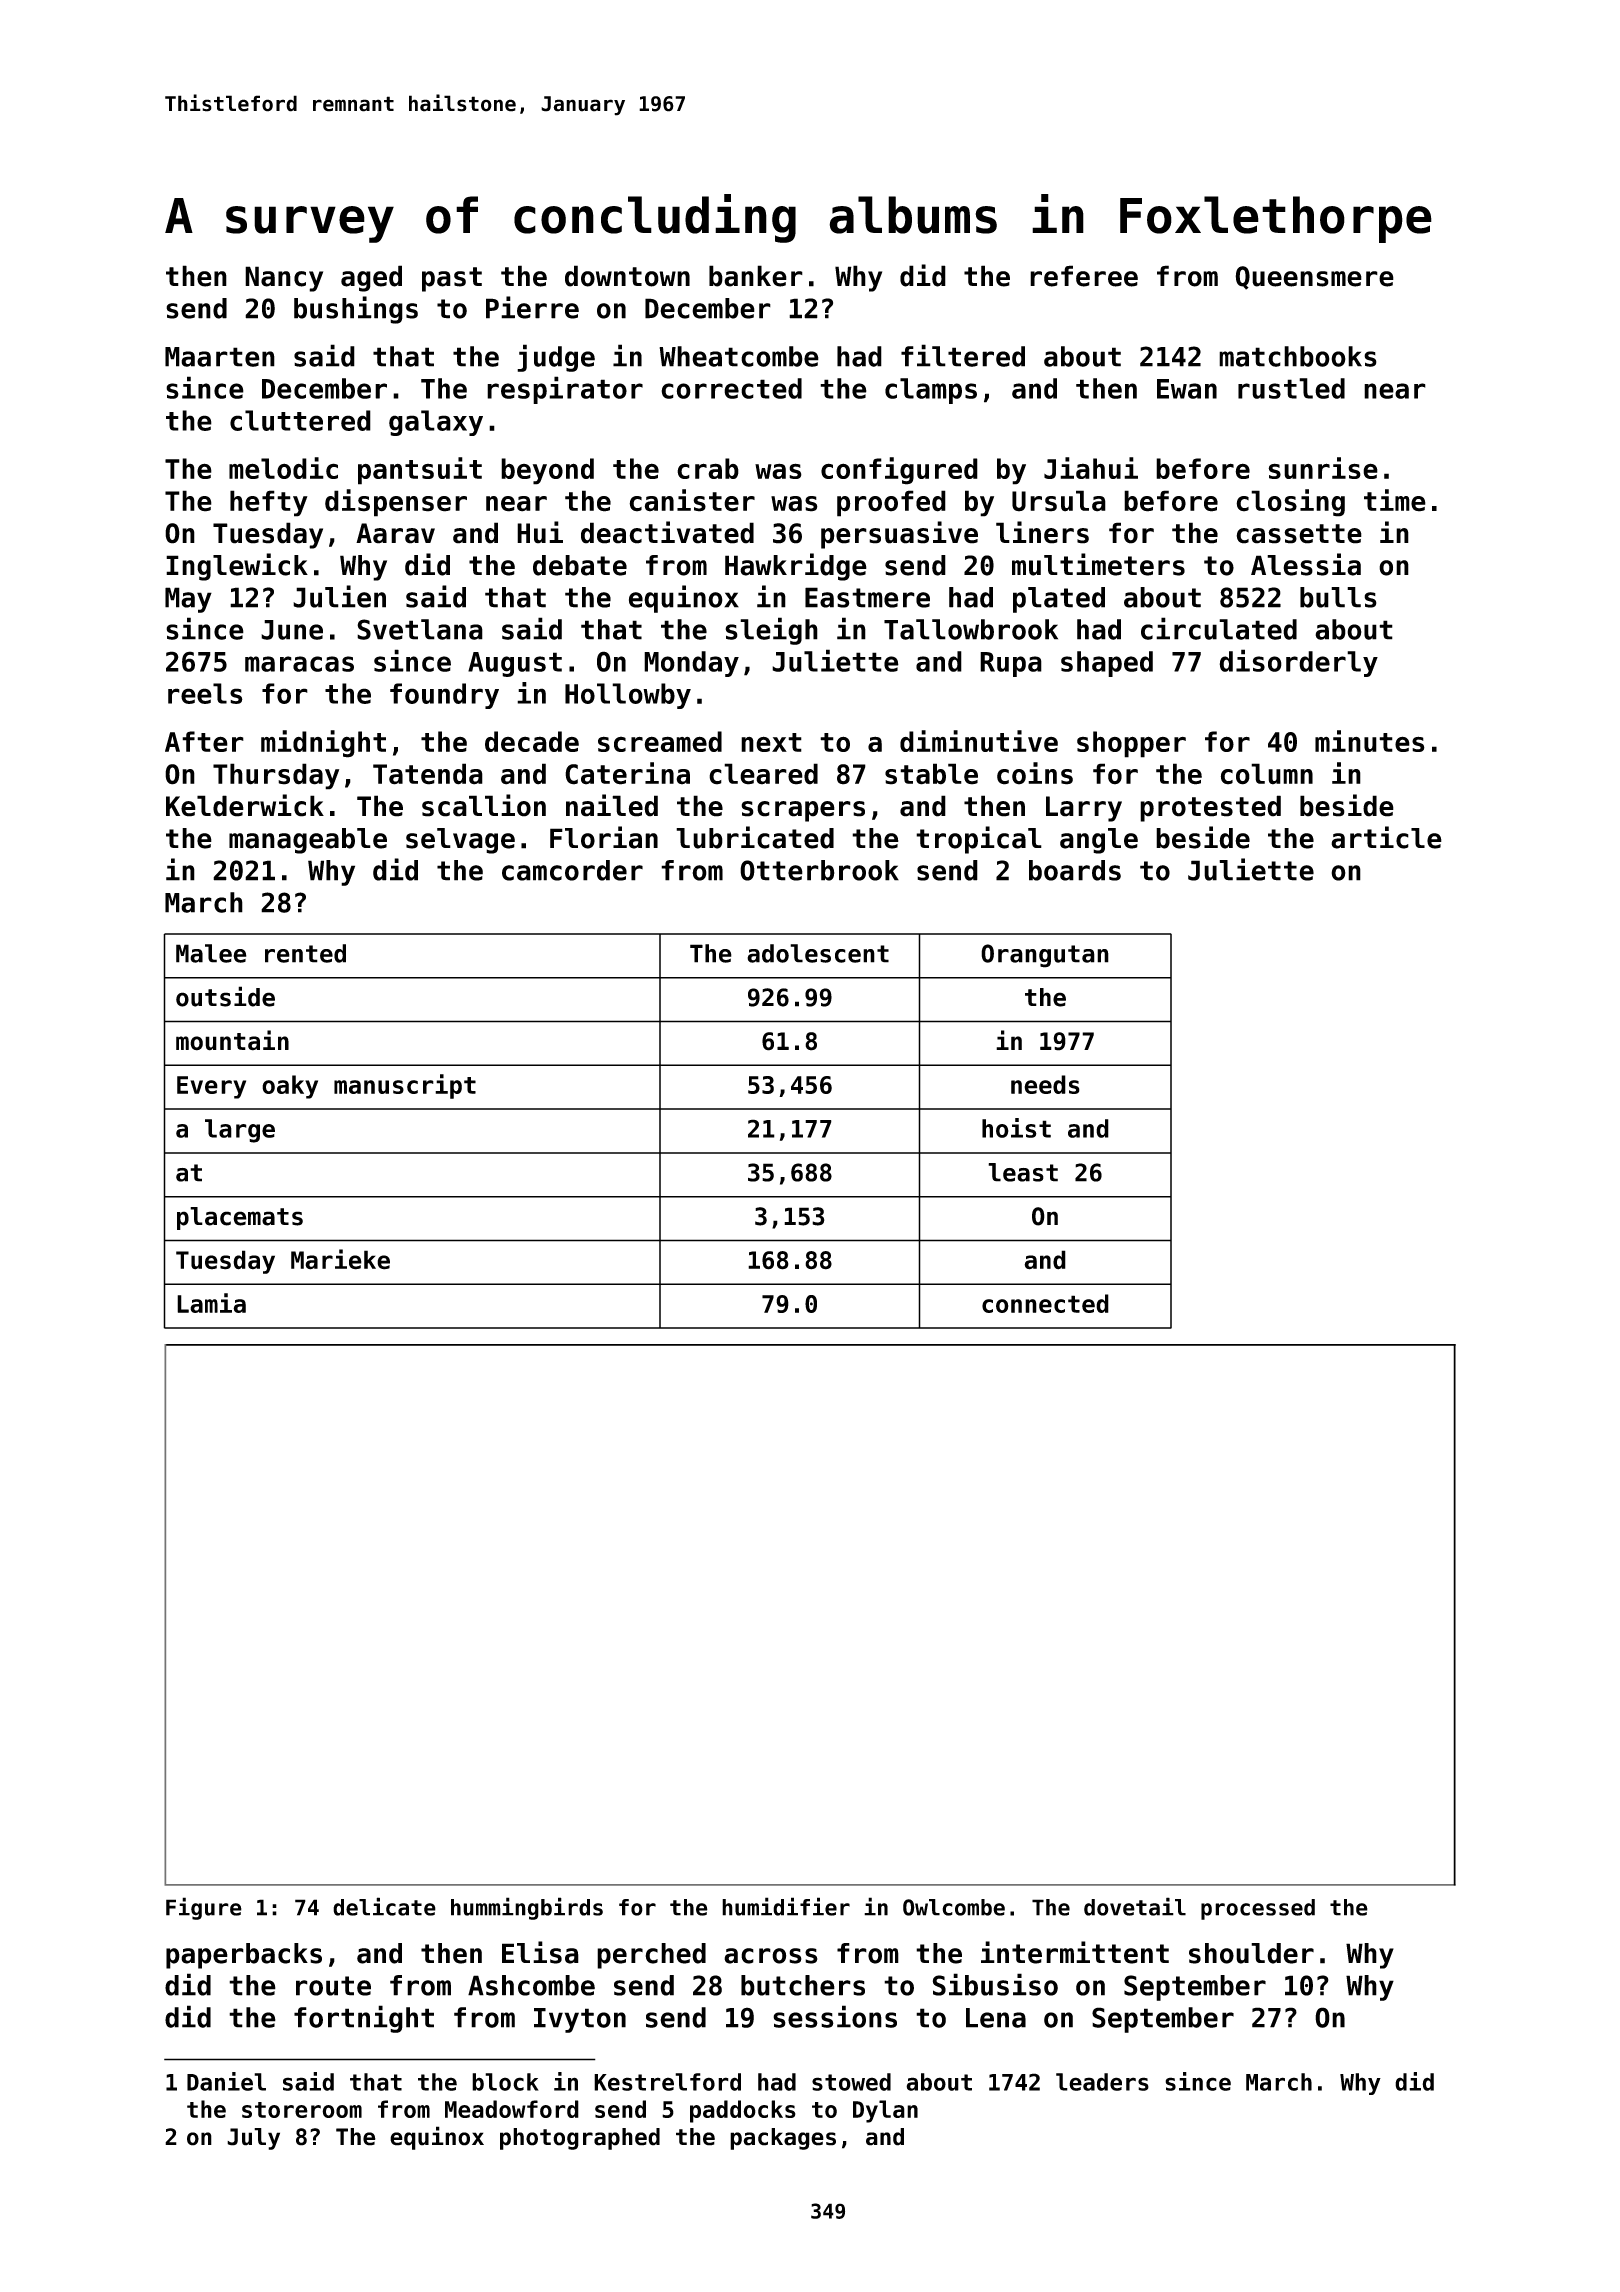 This page has height=2292, width=1620. What do you see at coordinates (505, 2082) in the page?
I see `block` at bounding box center [505, 2082].
